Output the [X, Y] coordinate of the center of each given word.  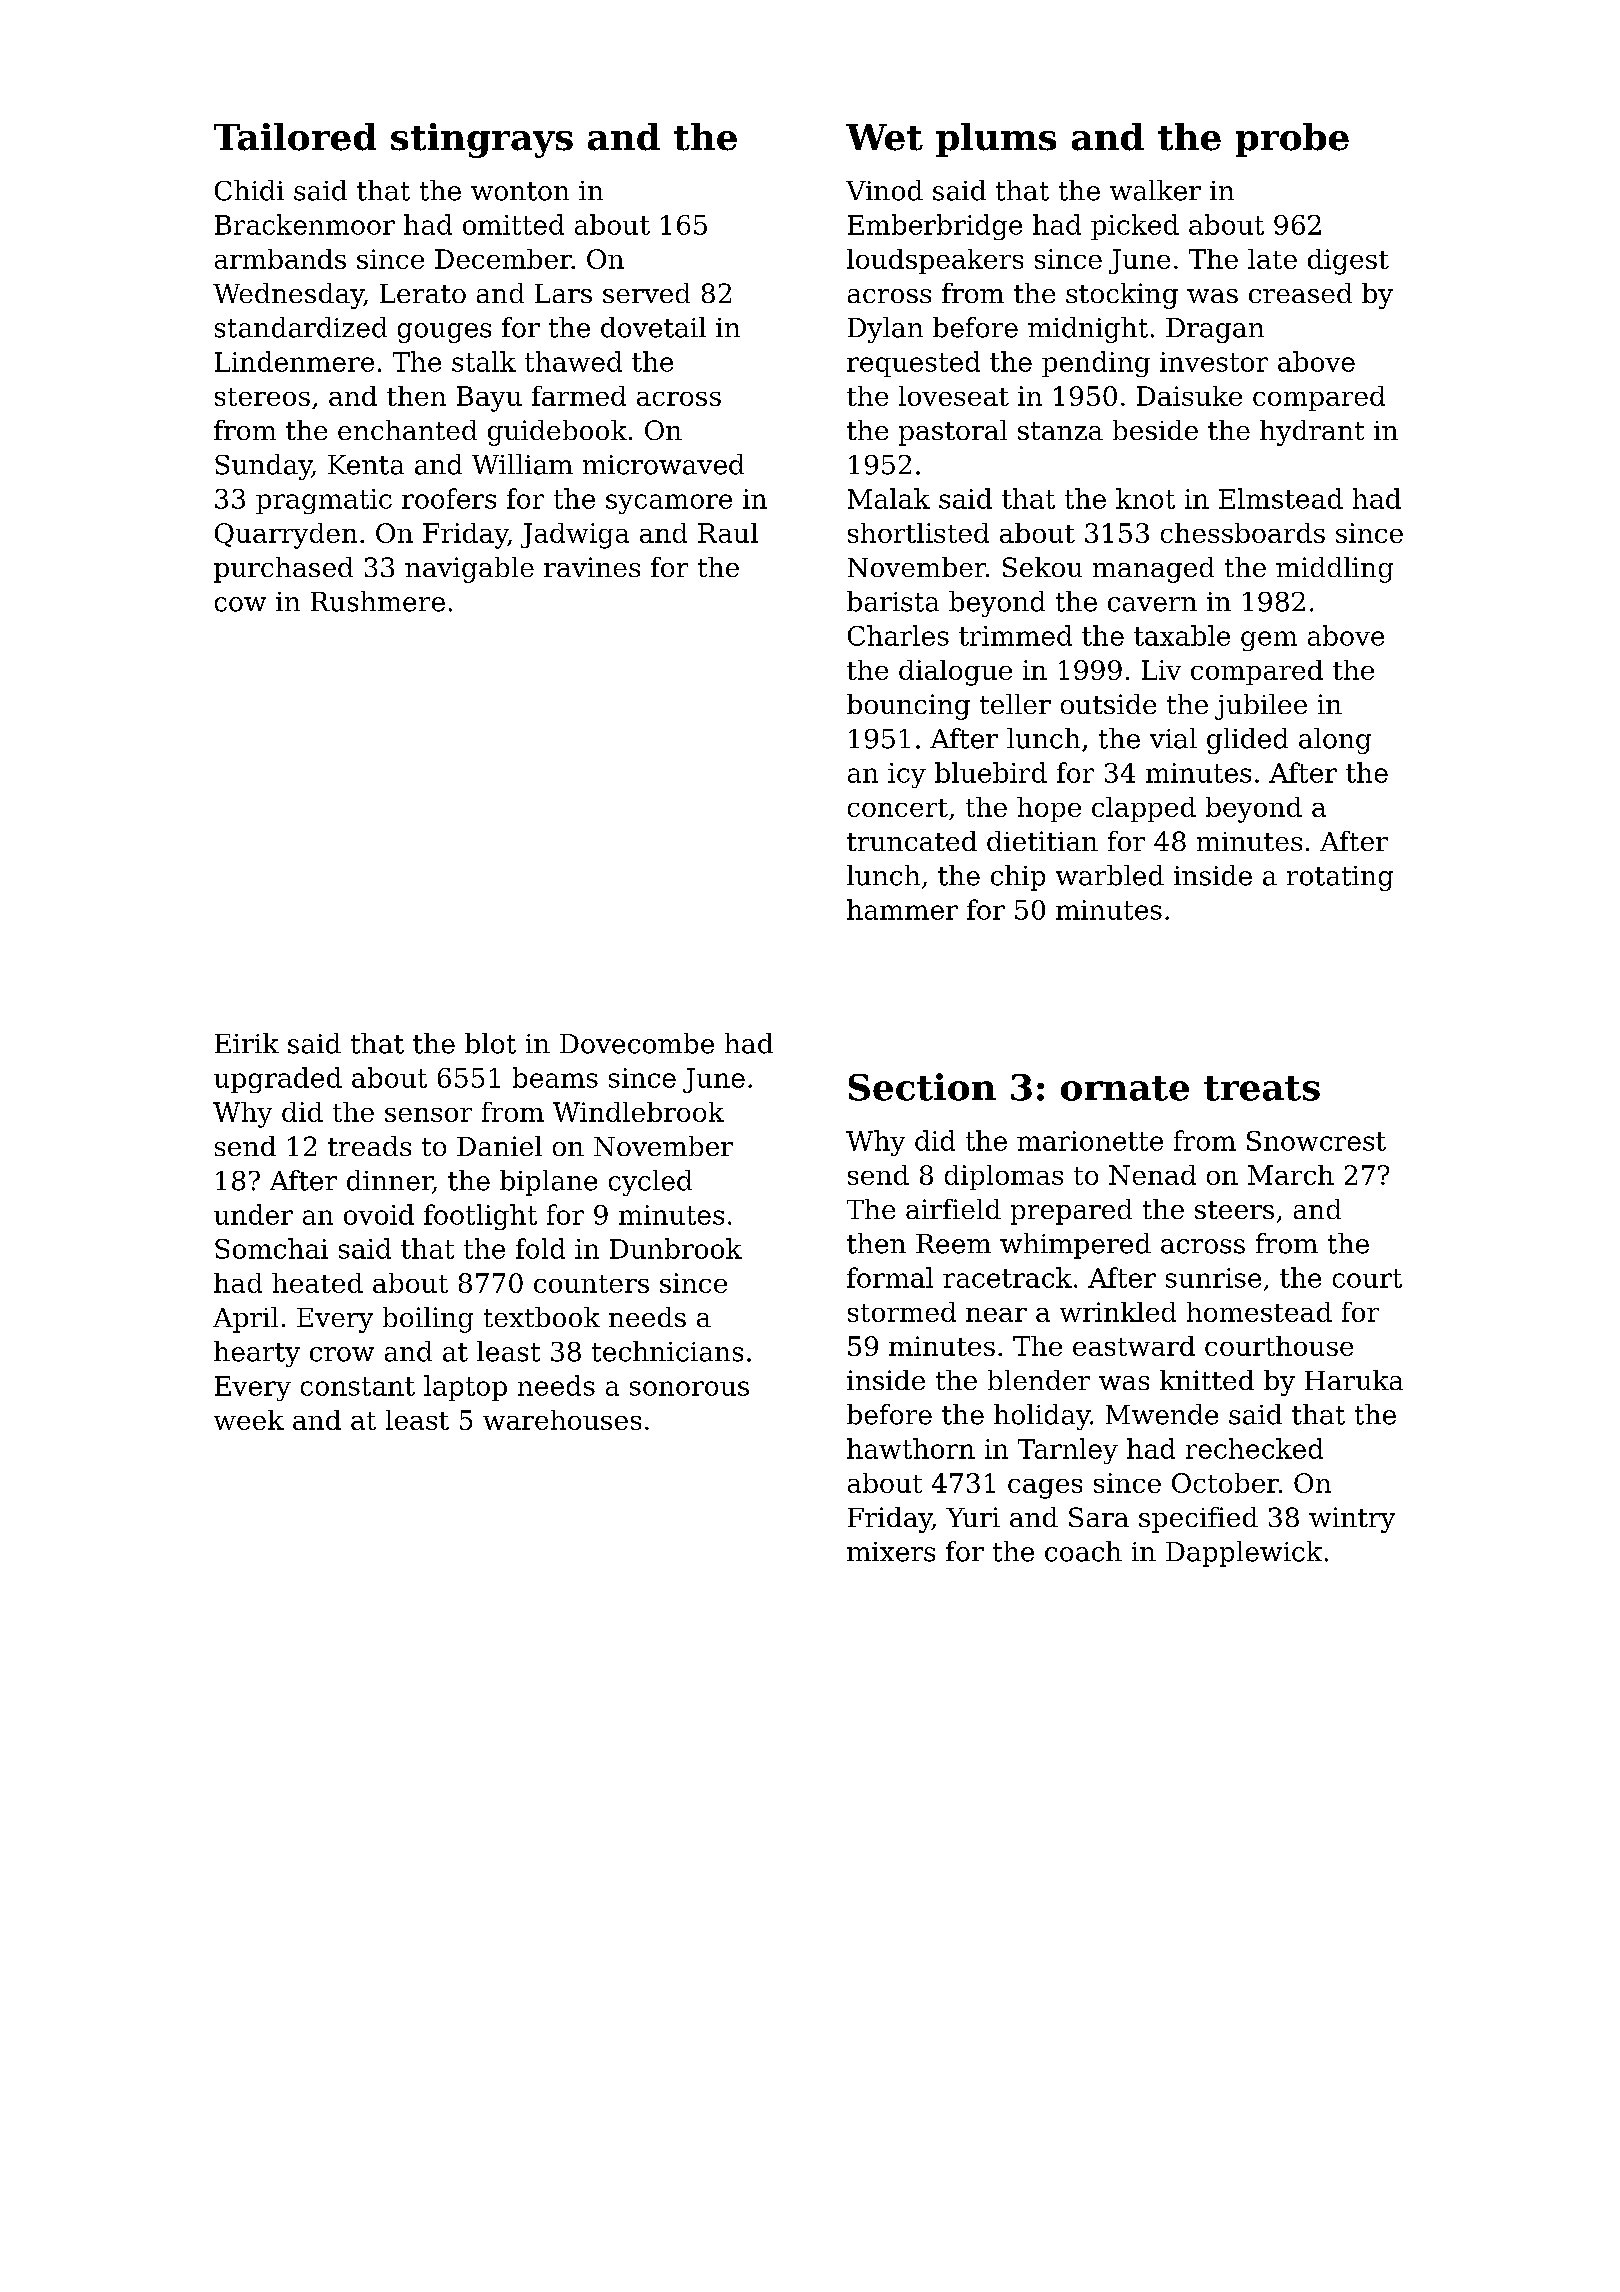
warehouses [562, 1420]
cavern [1152, 604]
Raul [728, 533]
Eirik [247, 1043]
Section [922, 1087]
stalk [484, 361]
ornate [1125, 1088]
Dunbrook [676, 1248]
